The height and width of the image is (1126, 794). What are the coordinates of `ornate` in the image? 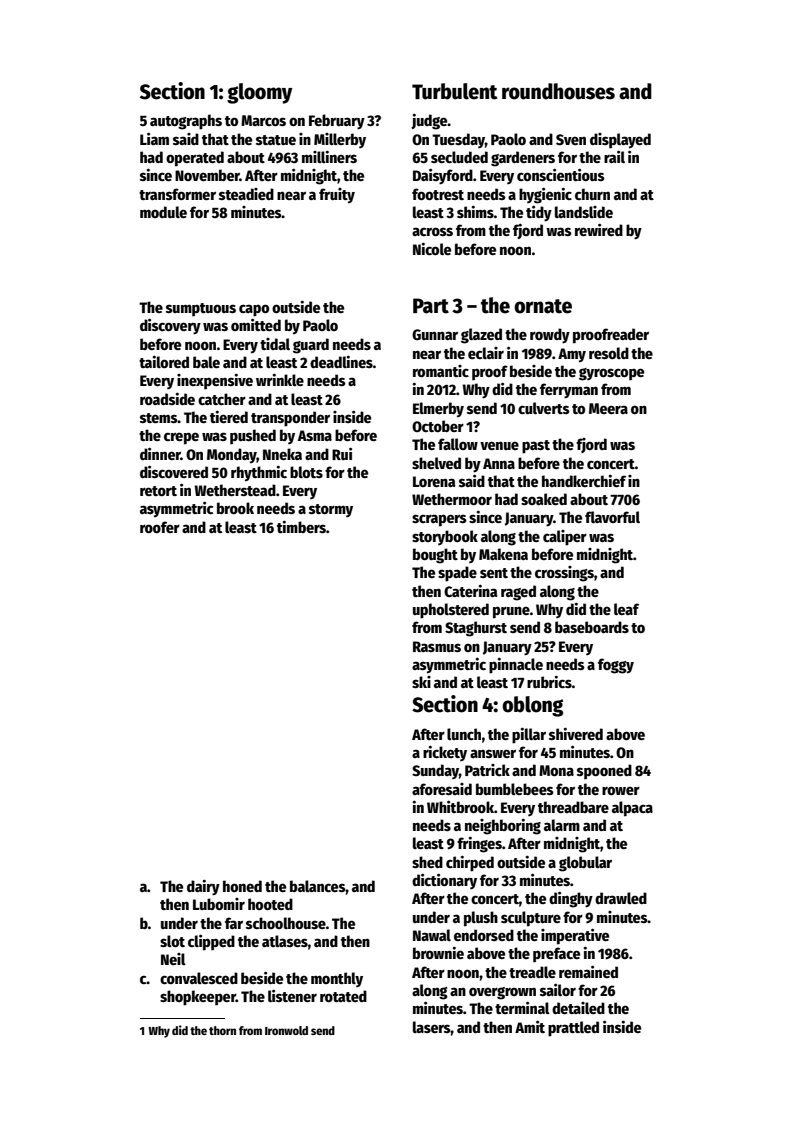 It's located at (543, 306).
